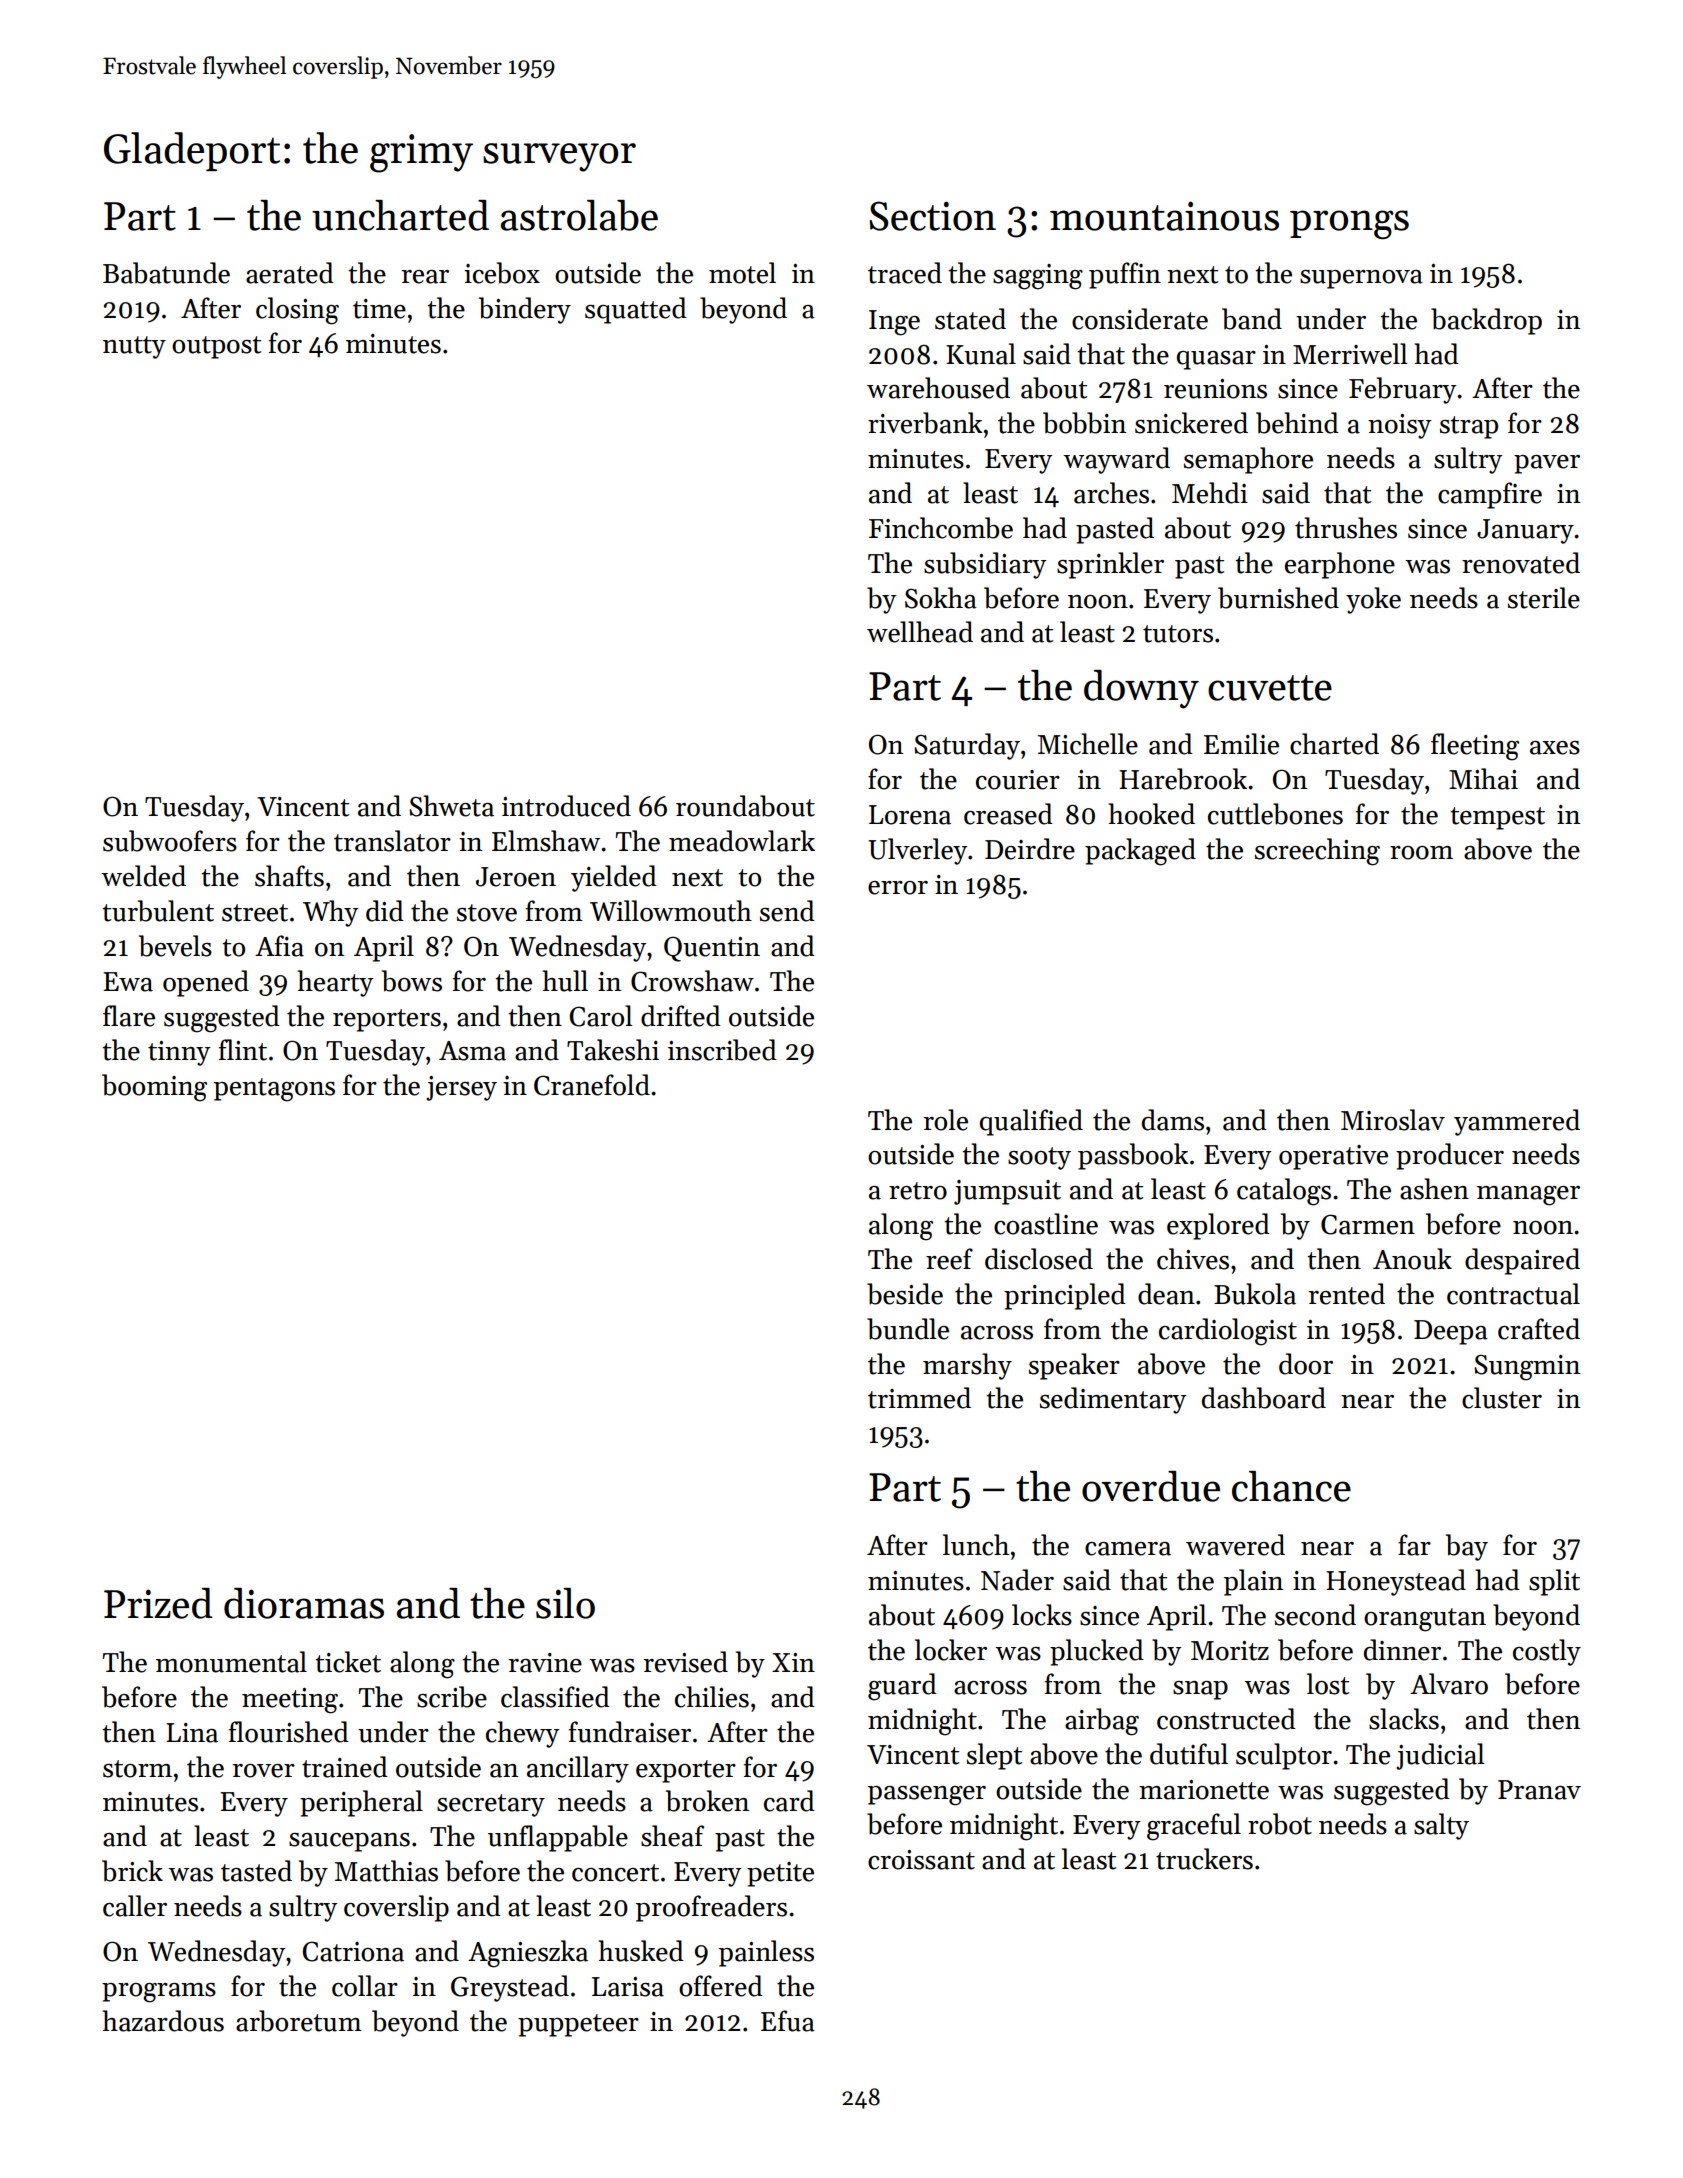  What do you see at coordinates (636, 310) in the screenshot?
I see `squatted` at bounding box center [636, 310].
